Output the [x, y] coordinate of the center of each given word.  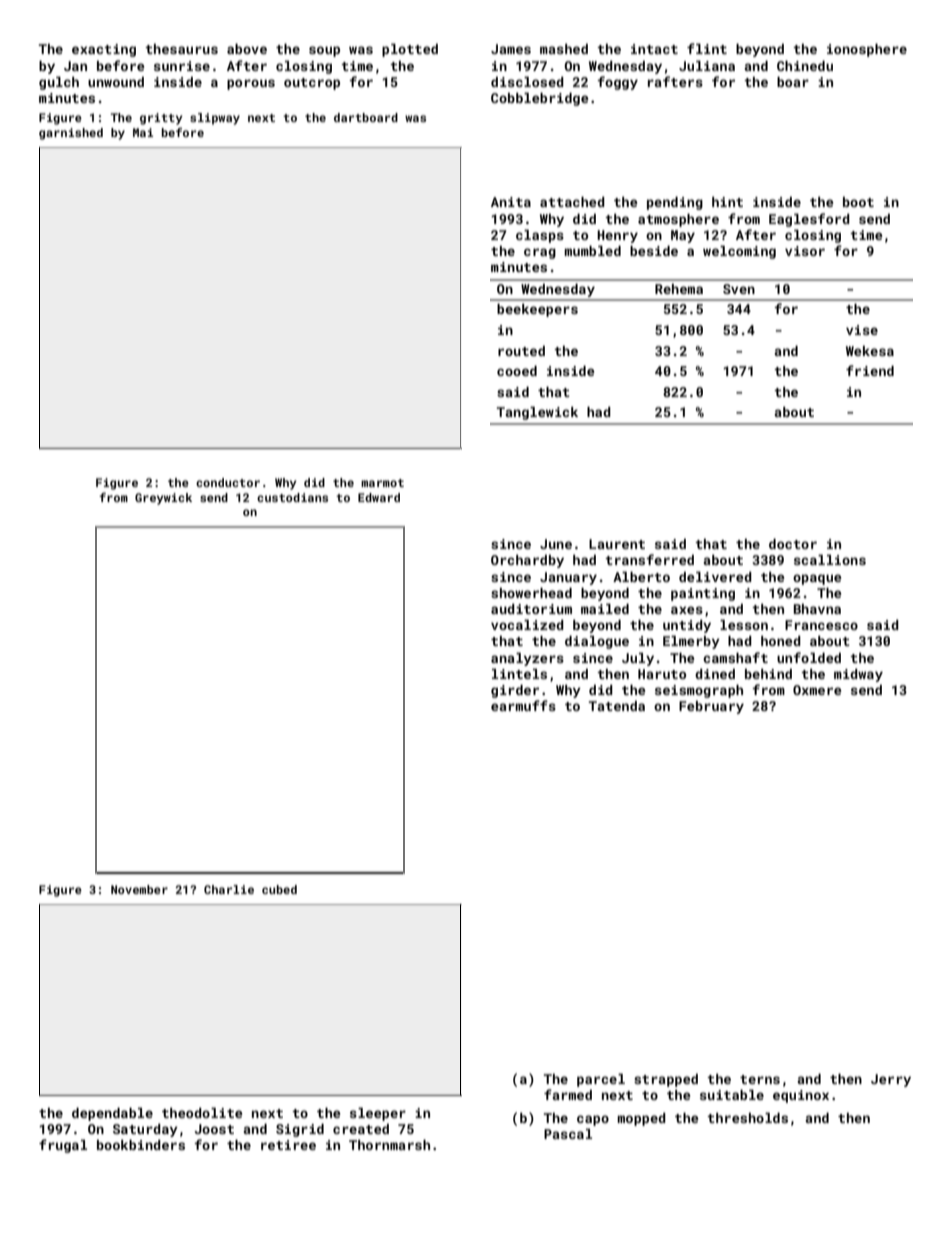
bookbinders [141, 1145]
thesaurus [181, 49]
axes [687, 610]
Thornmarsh [389, 1145]
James [511, 49]
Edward [379, 497]
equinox [801, 1096]
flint [707, 48]
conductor [228, 482]
